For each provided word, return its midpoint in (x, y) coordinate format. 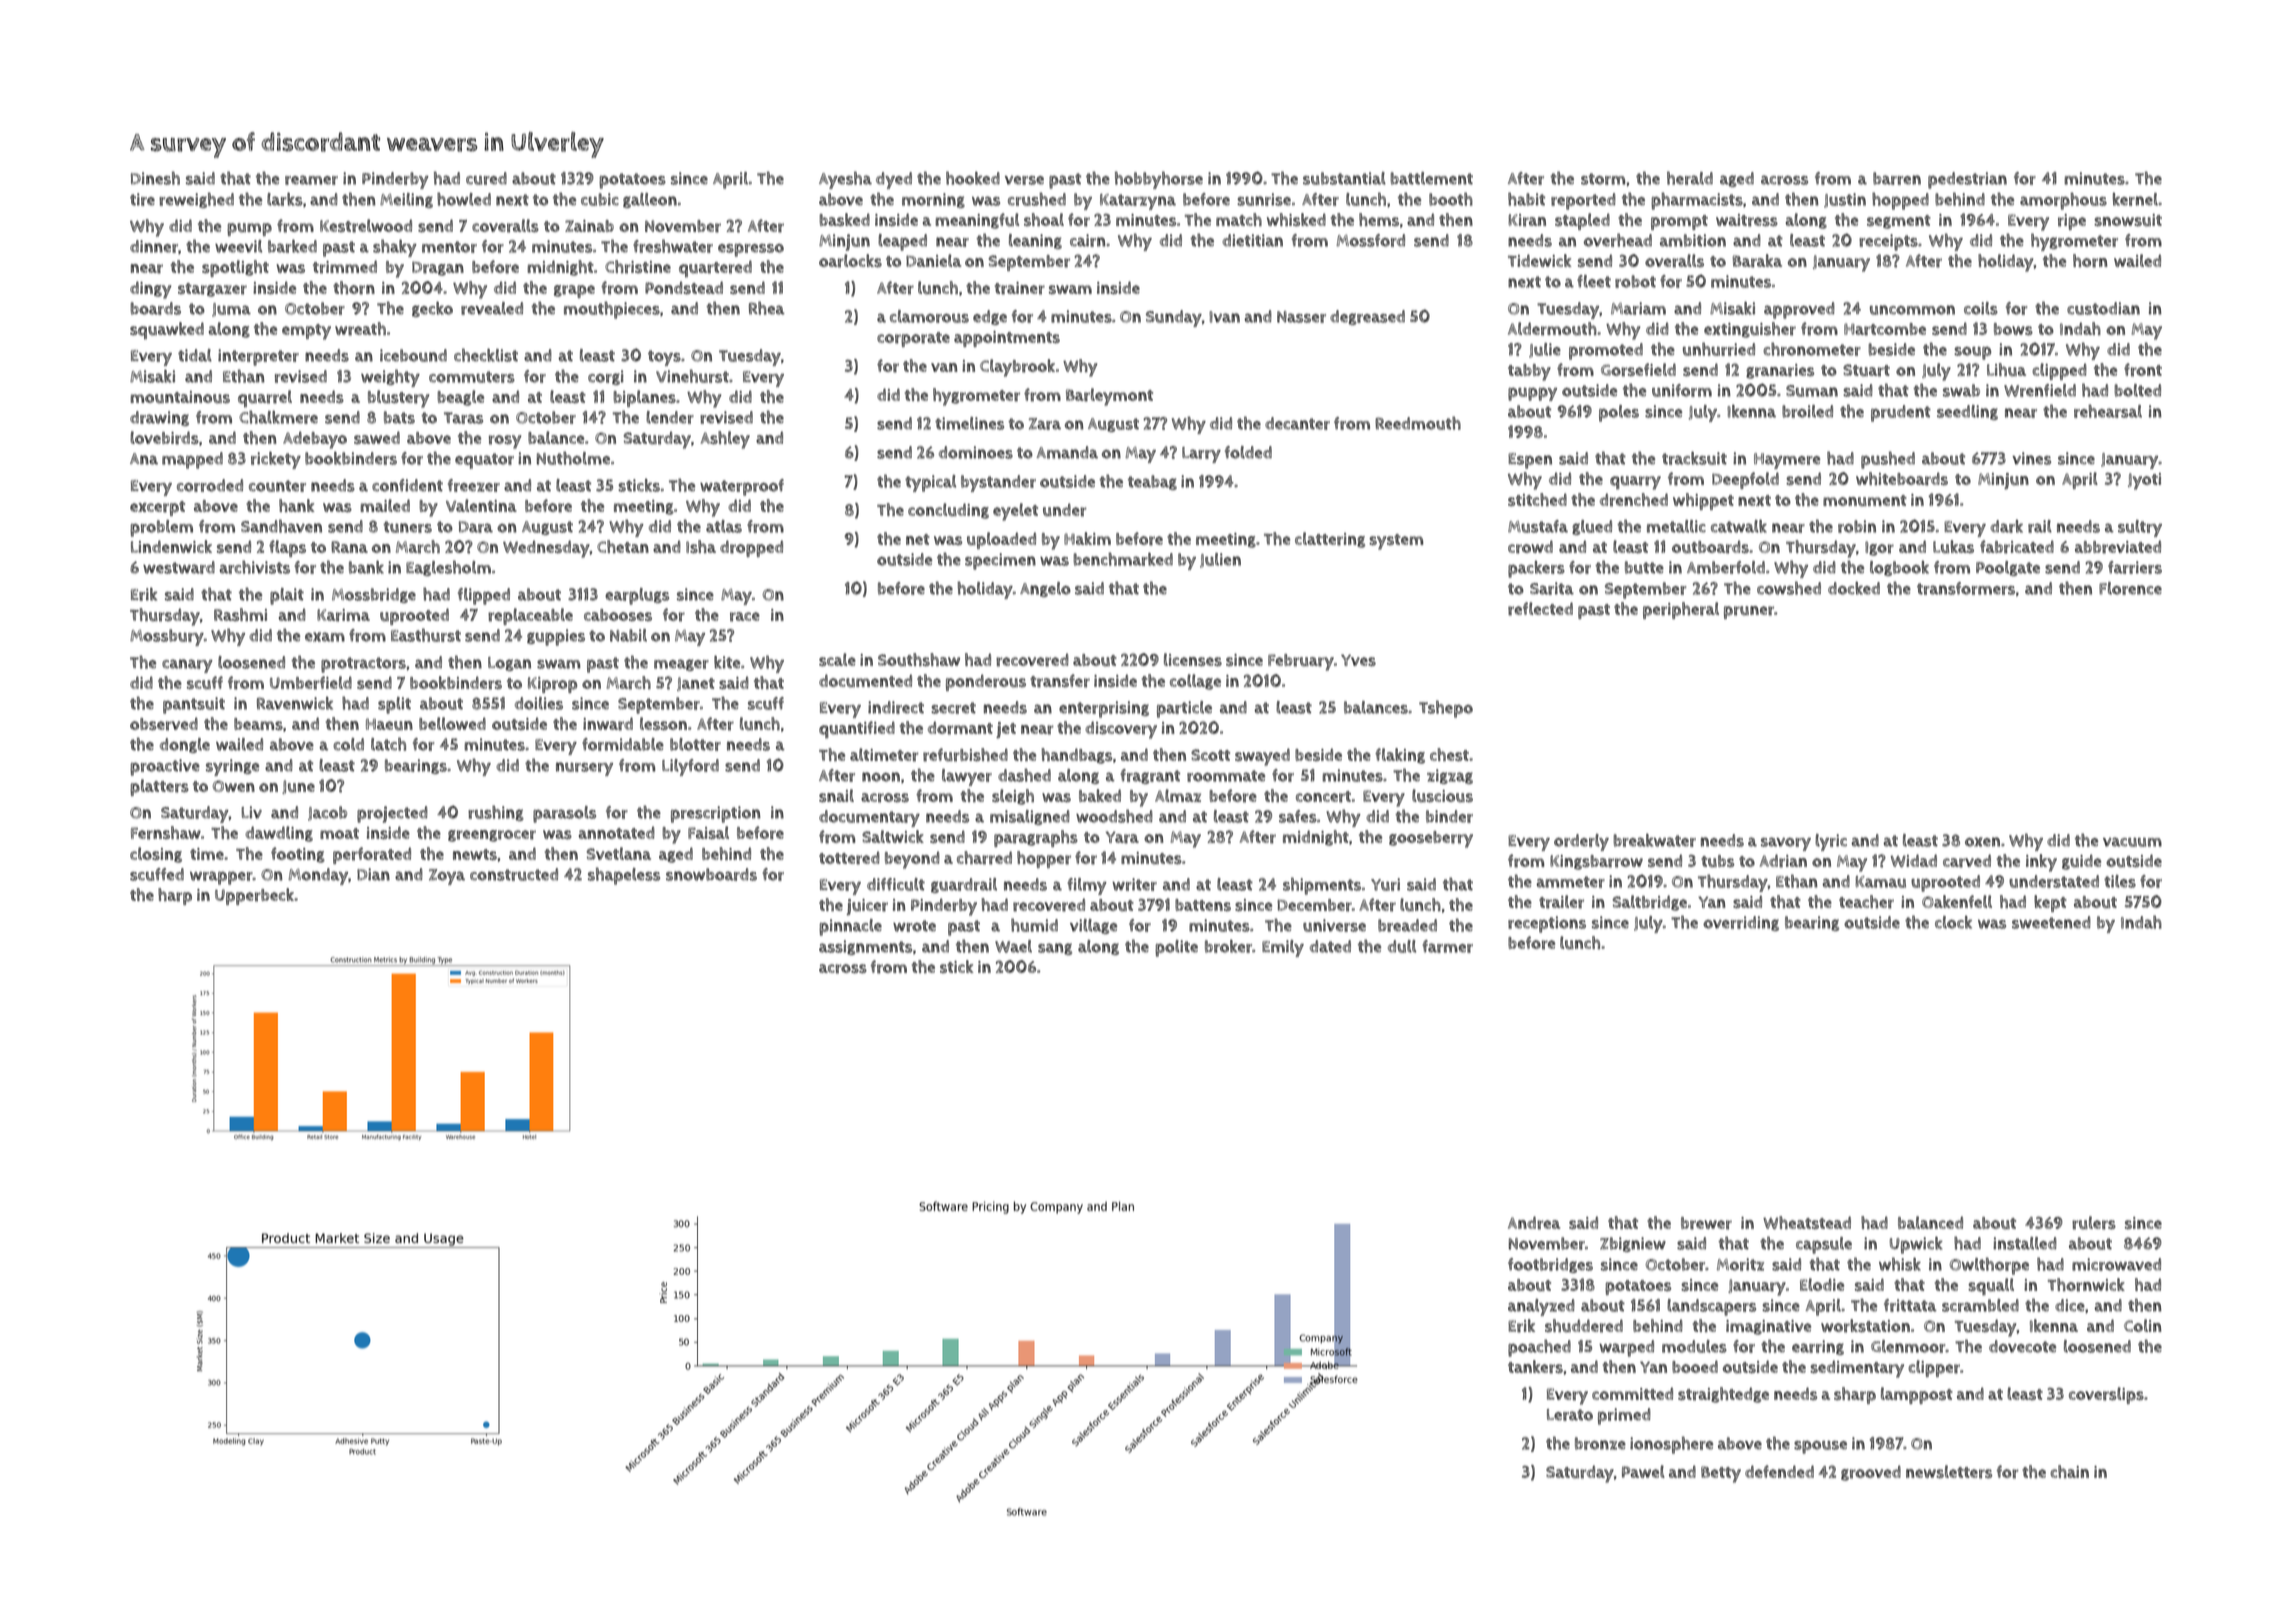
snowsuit (2128, 220)
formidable (623, 744)
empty (306, 332)
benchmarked (1123, 559)
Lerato (1570, 1415)
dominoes (976, 452)
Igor (1879, 548)
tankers (1535, 1367)
